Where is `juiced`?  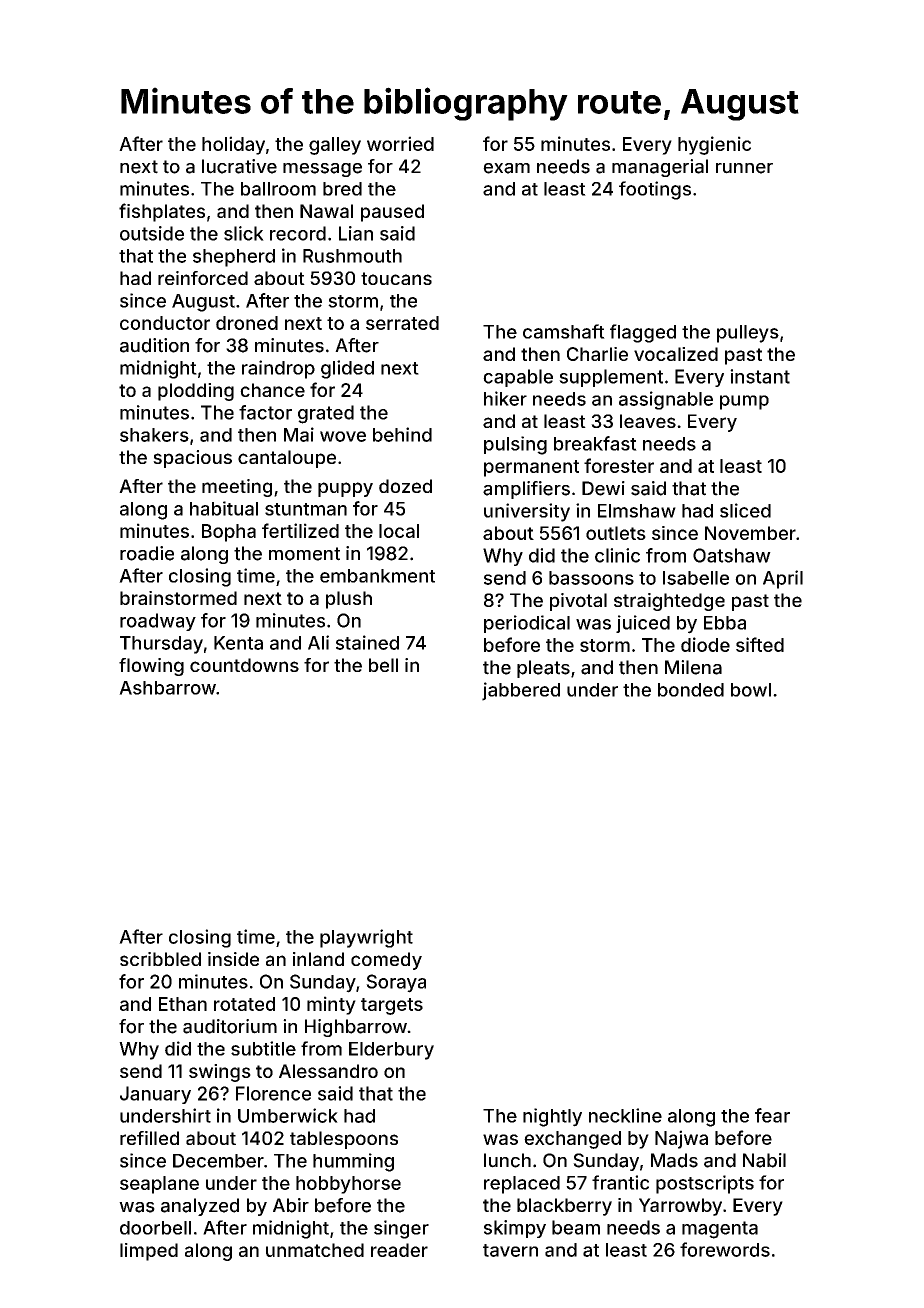
juiced is located at coordinates (643, 624).
